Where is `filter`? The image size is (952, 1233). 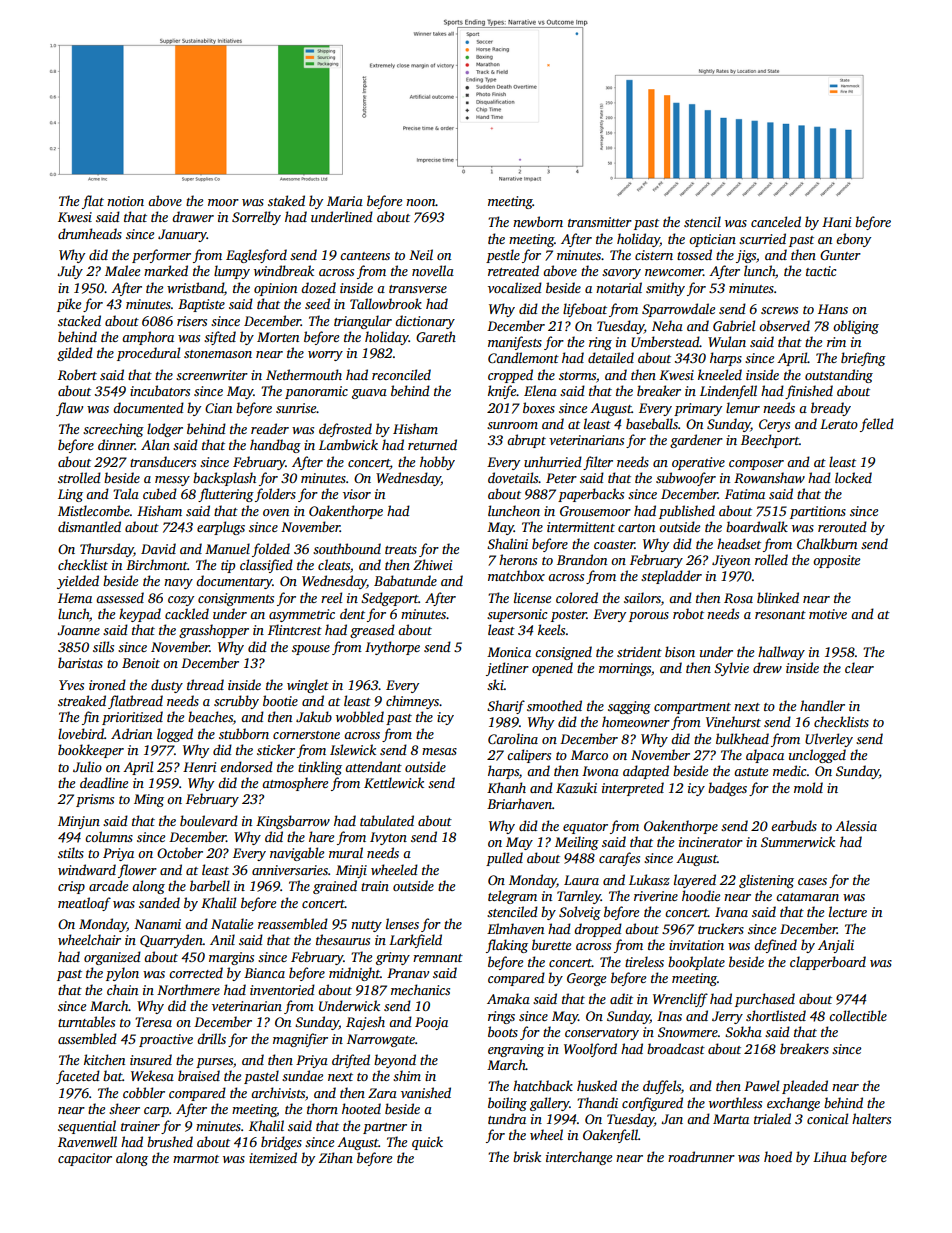 filter is located at coordinates (598, 463).
